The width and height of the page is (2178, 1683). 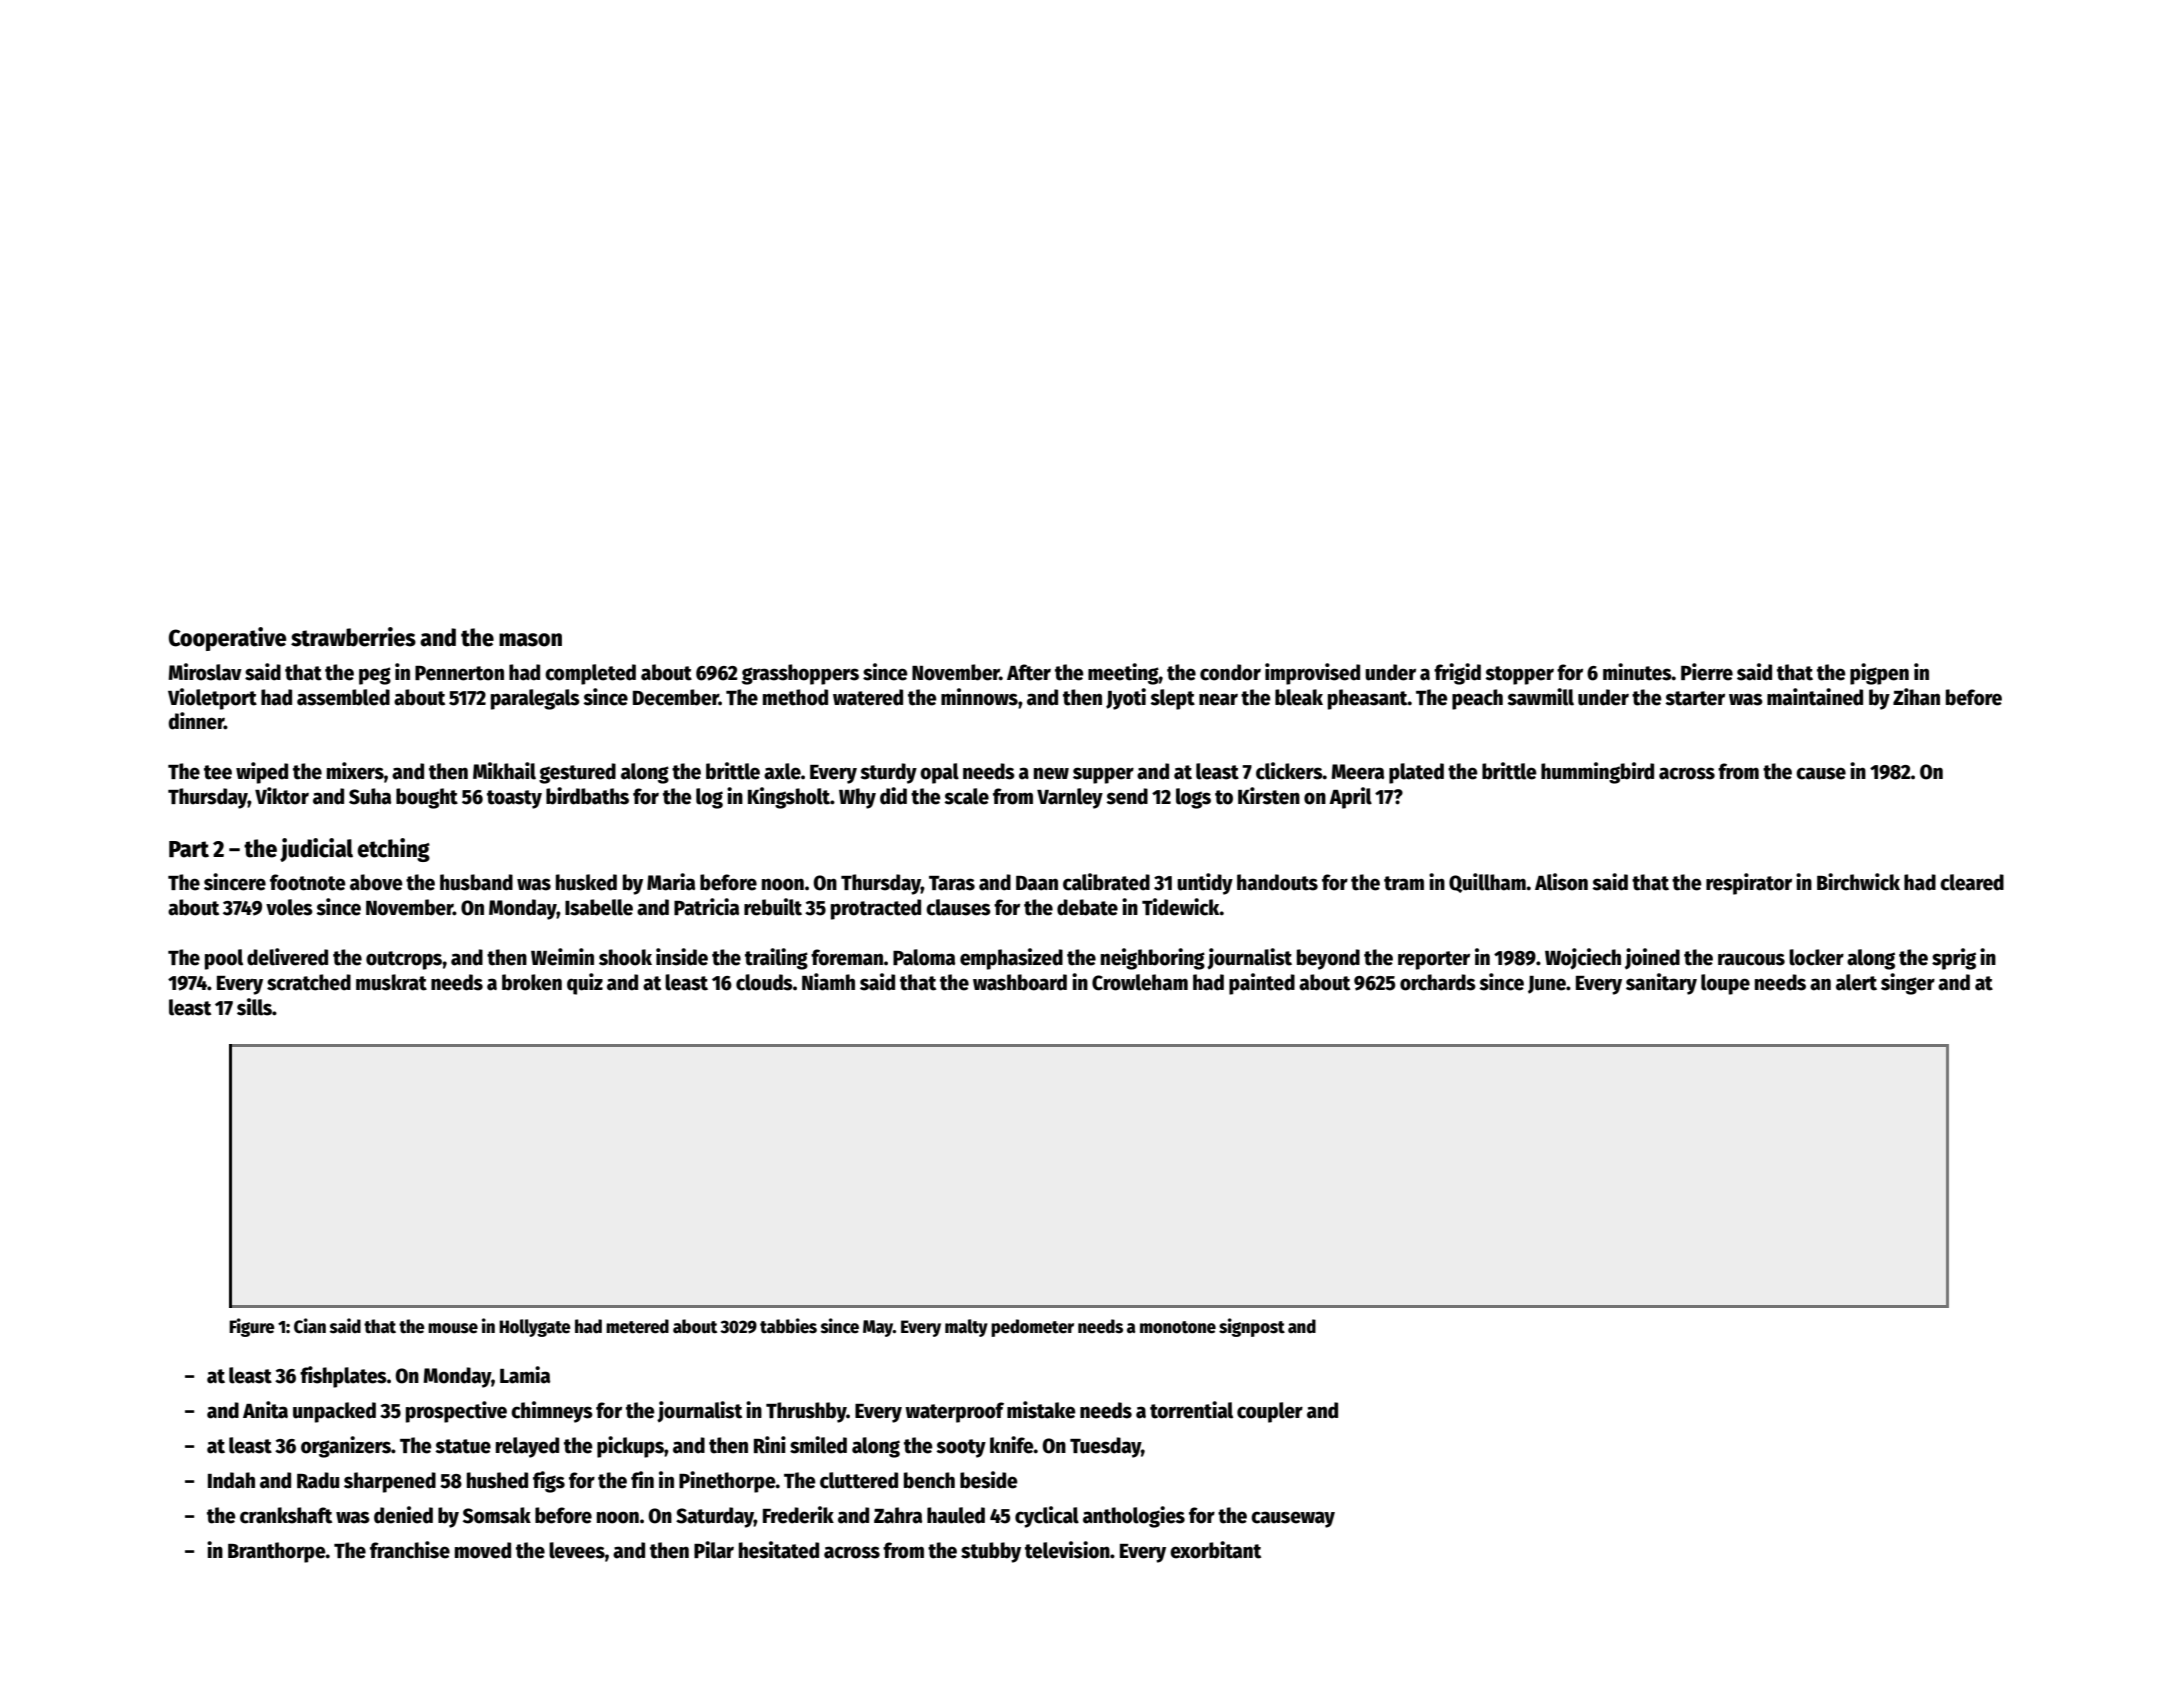 I want to click on sawmill, so click(x=1540, y=697).
